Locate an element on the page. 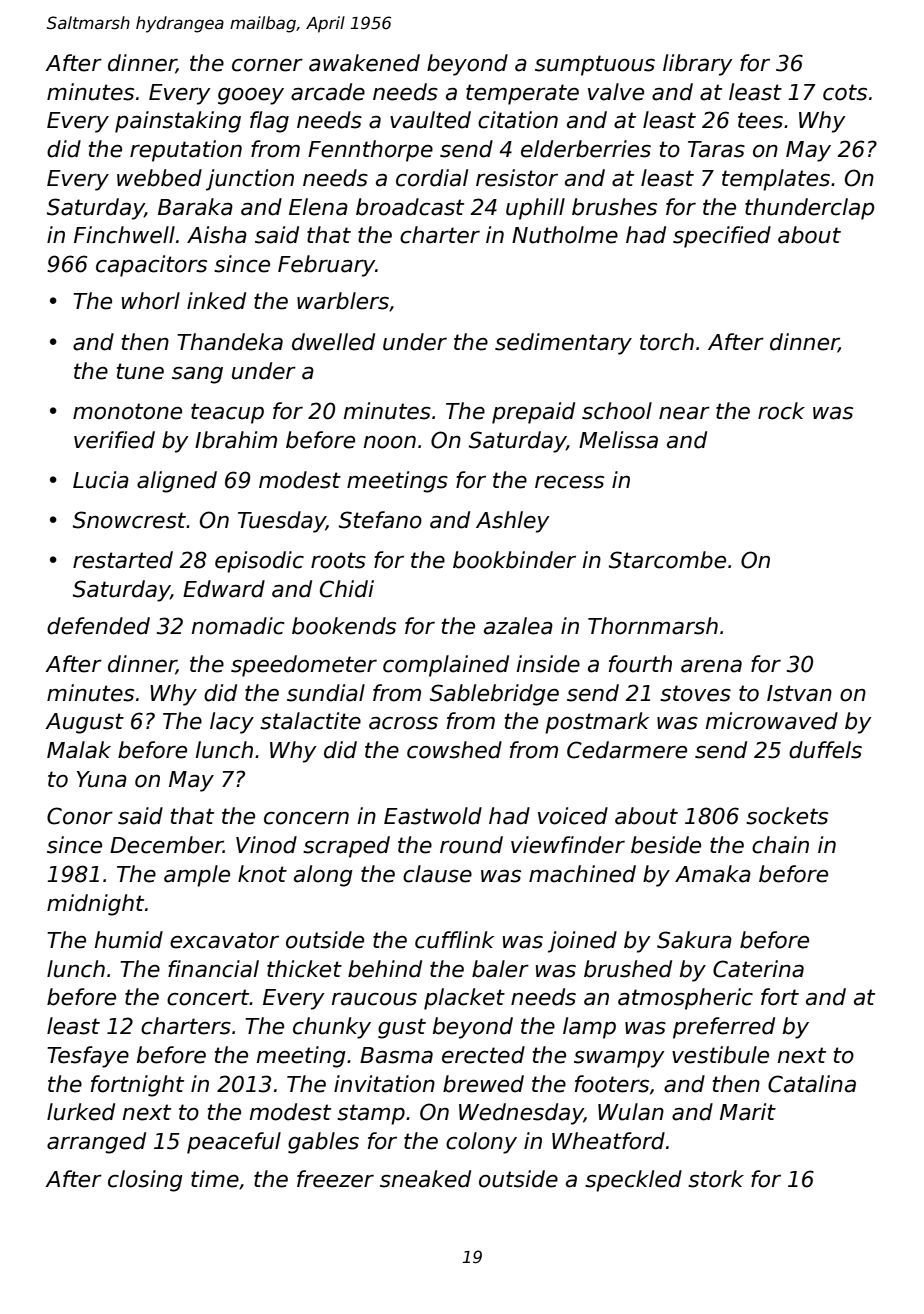 The image size is (924, 1314). Cedarmere is located at coordinates (627, 750).
